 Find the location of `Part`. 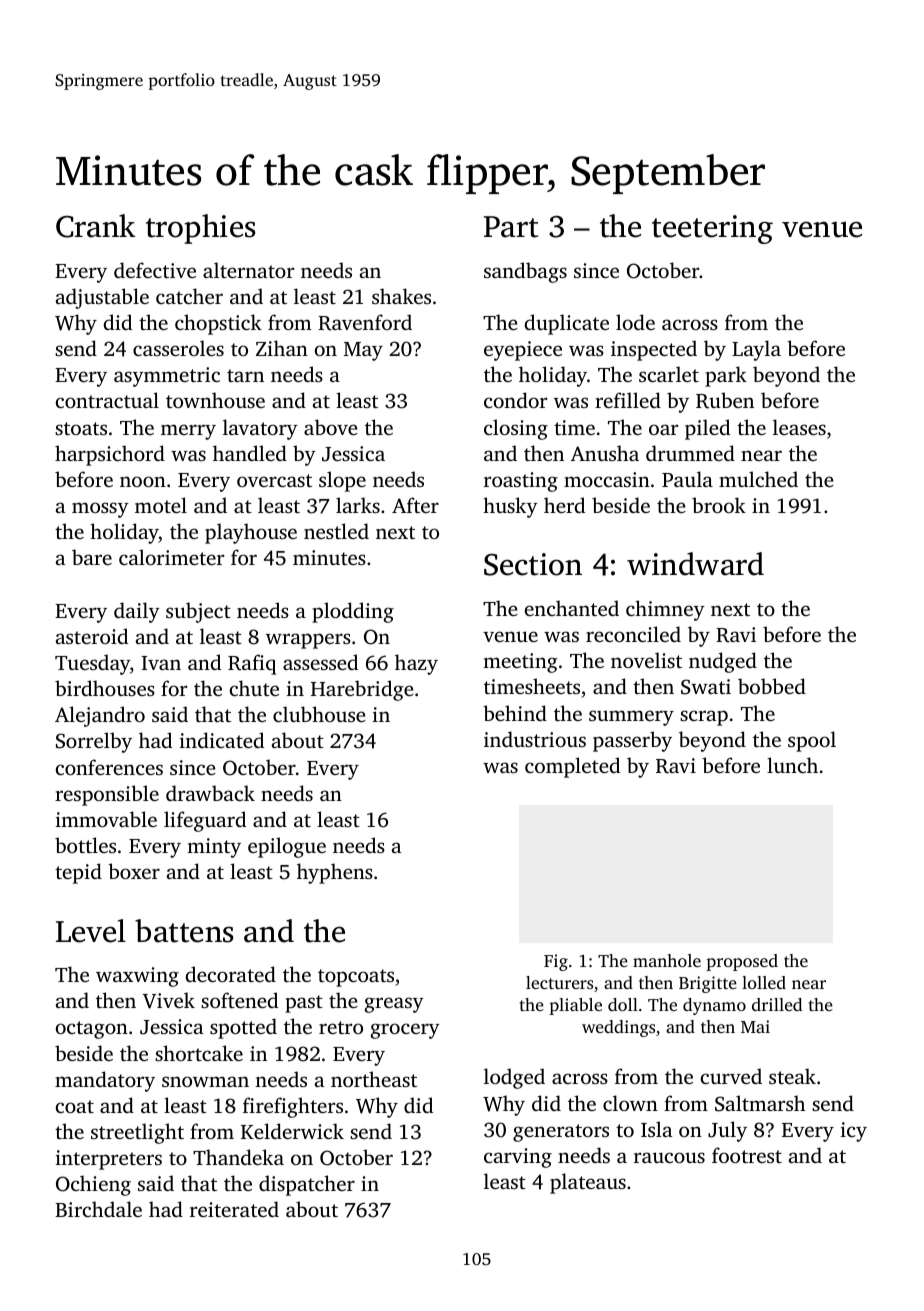

Part is located at coordinates (511, 227).
